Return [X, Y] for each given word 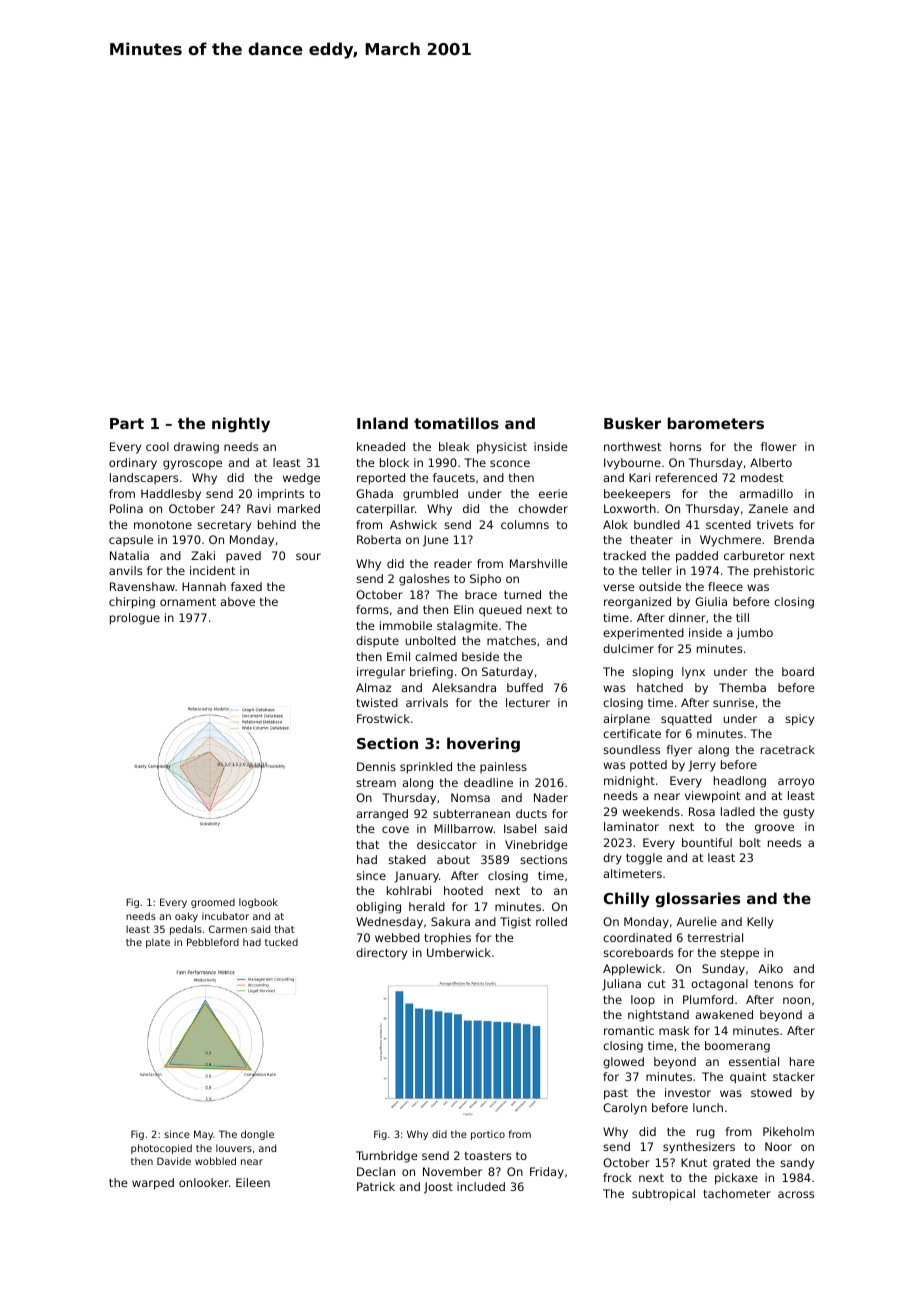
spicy [799, 720]
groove [774, 829]
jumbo [755, 634]
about [453, 859]
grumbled [430, 495]
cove [395, 829]
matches [511, 640]
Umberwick [459, 952]
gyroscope [192, 465]
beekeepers [637, 495]
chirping [132, 603]
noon [796, 1000]
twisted [377, 702]
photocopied [161, 1149]
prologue [135, 619]
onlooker [204, 1182]
